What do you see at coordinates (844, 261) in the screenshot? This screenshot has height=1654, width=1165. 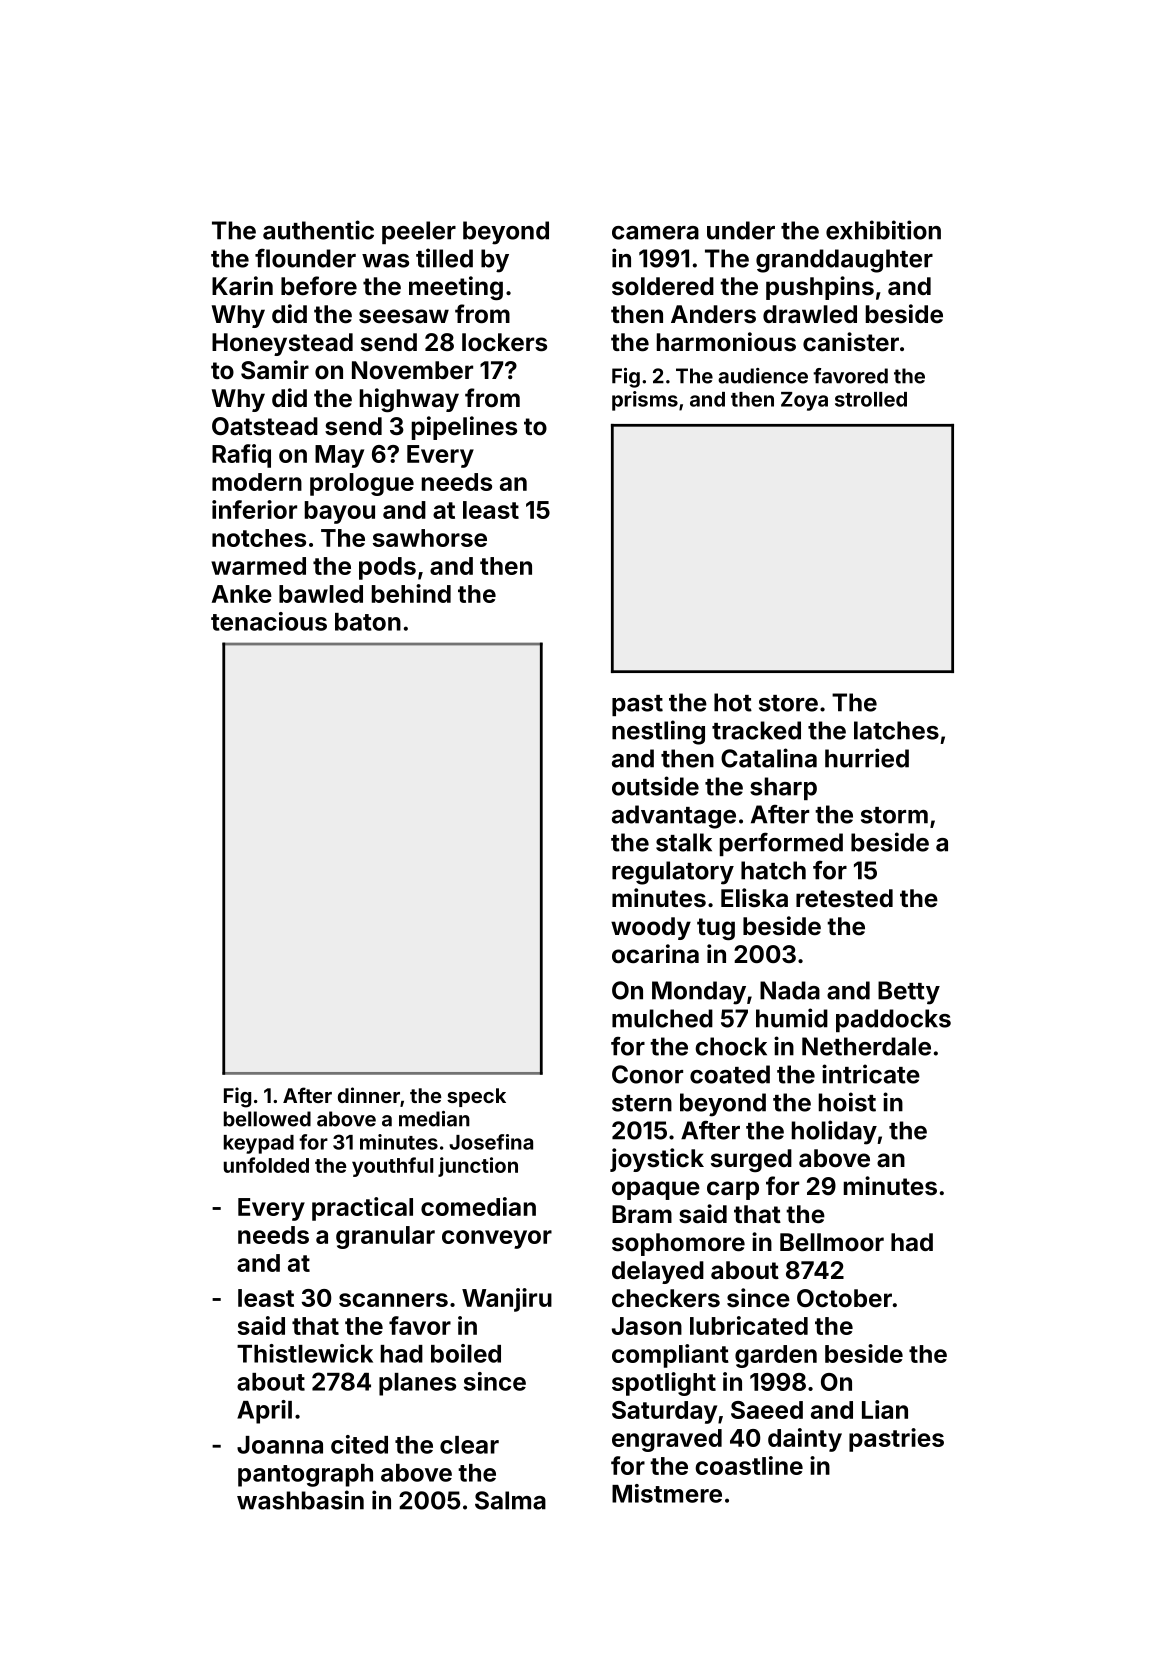 I see `granddaughter` at bounding box center [844, 261].
